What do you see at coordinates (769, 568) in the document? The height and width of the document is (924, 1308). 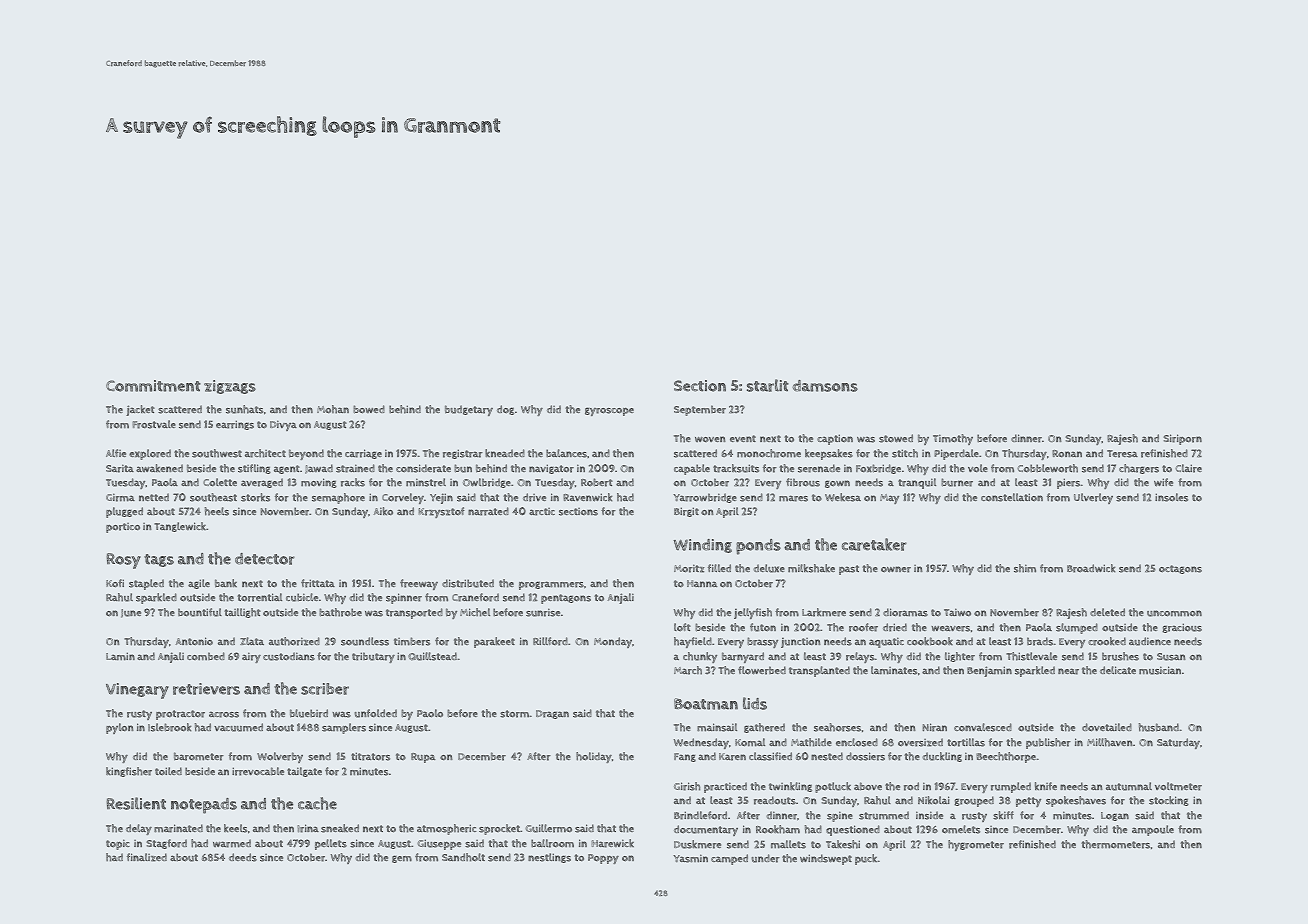 I see `deluxe` at bounding box center [769, 568].
